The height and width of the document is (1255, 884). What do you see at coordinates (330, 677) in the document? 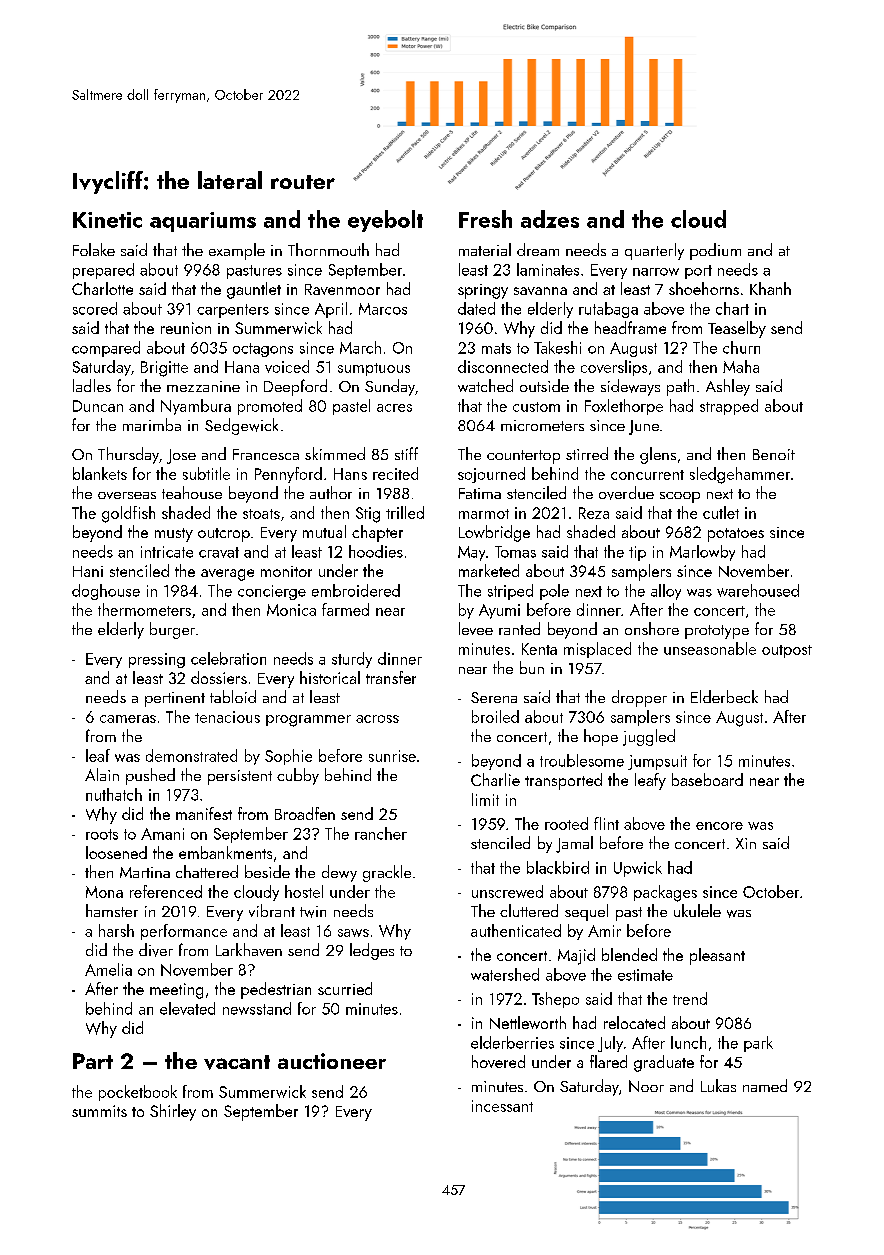
I see `historical` at bounding box center [330, 677].
